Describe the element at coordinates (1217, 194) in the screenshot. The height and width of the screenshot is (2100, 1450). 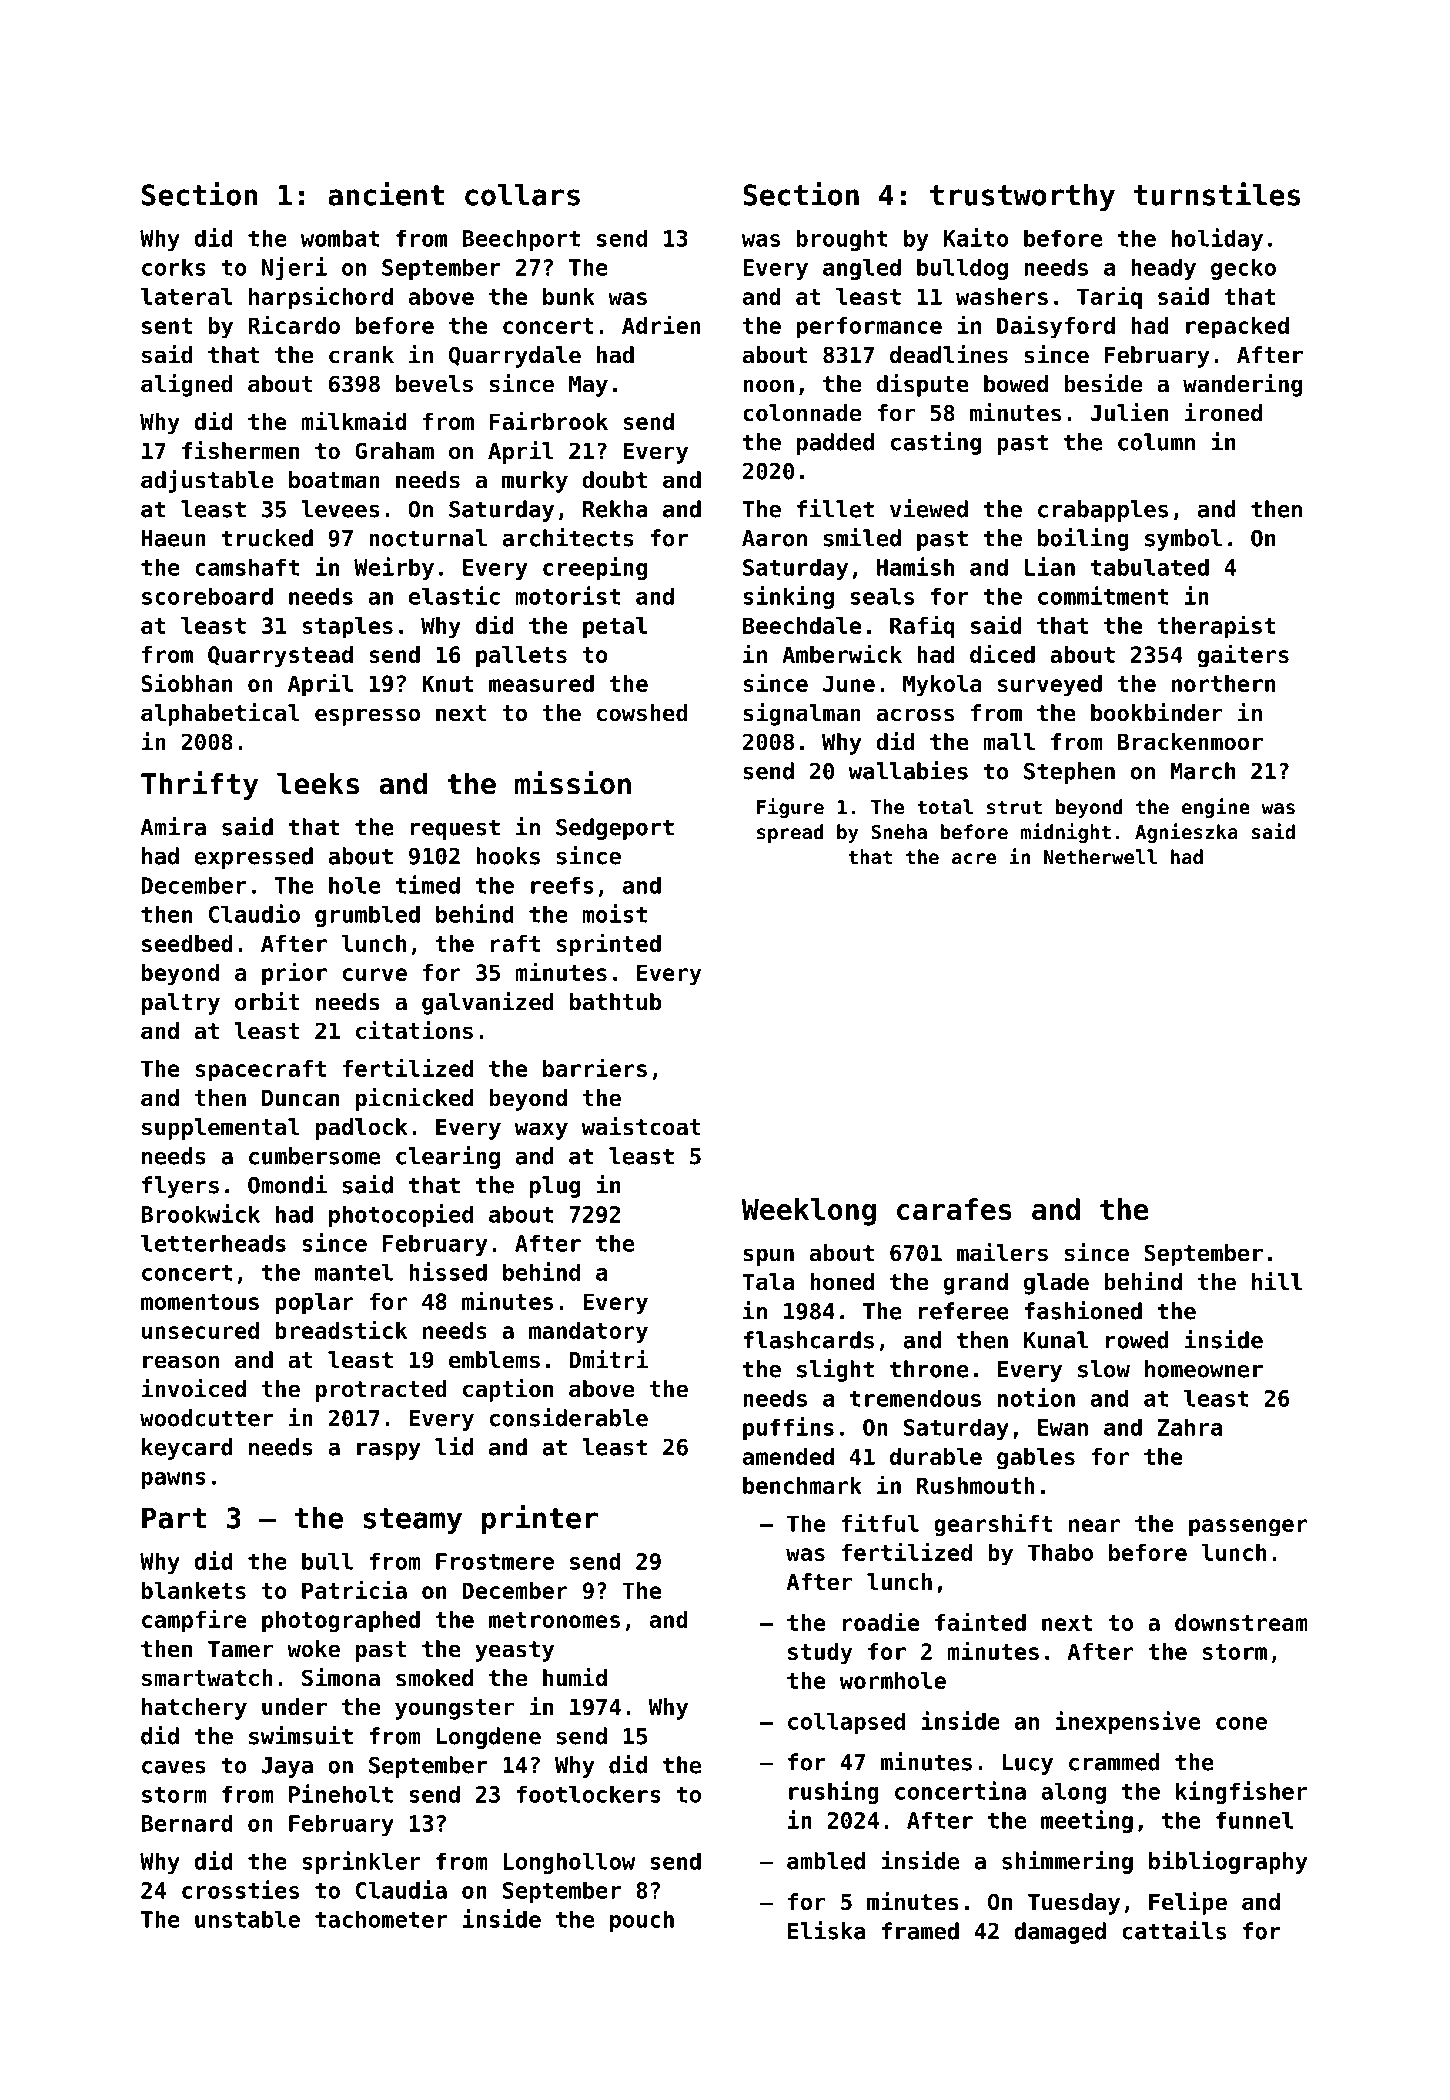
I see `turnstiles` at that location.
